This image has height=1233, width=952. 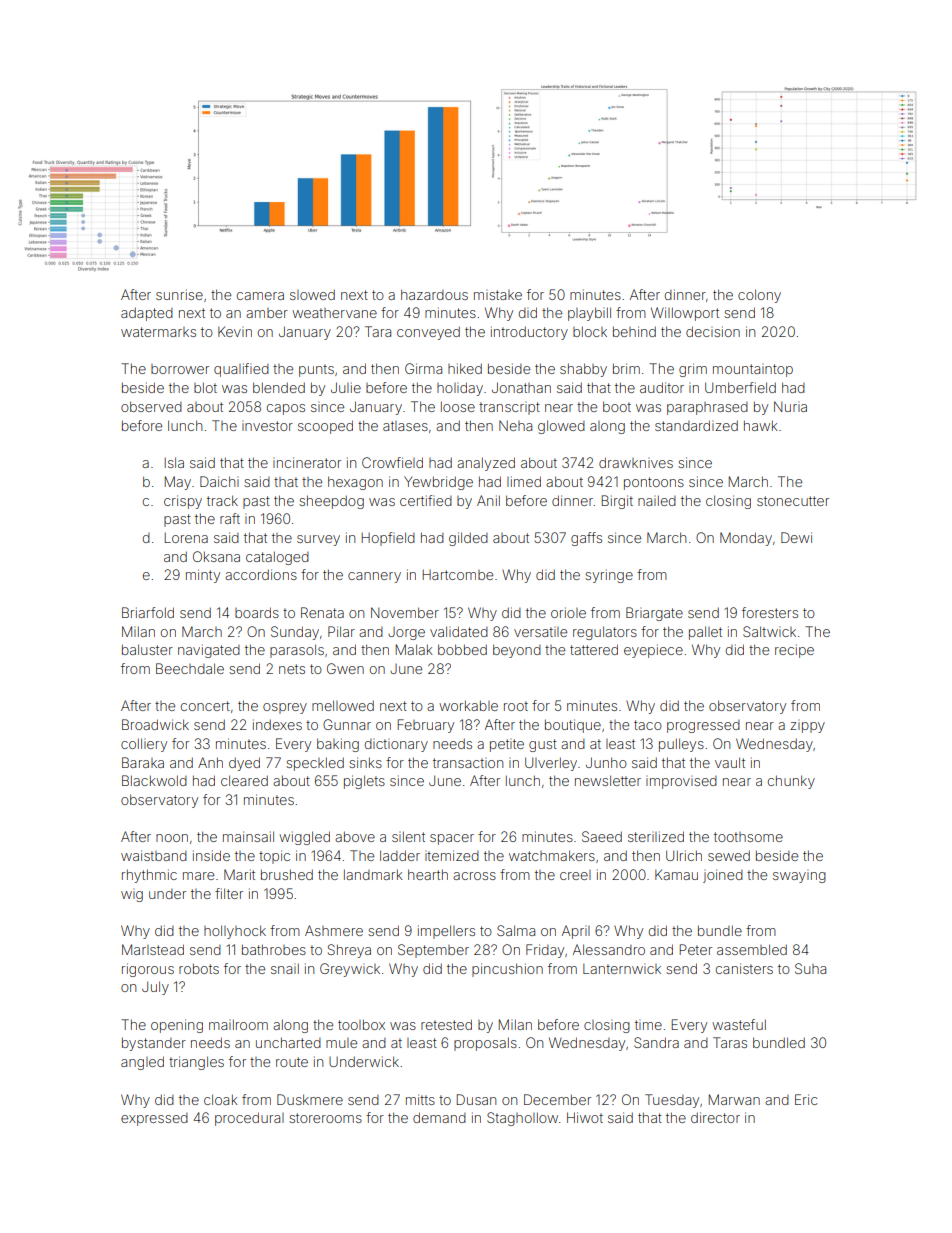 What do you see at coordinates (364, 782) in the image?
I see `piglets` at bounding box center [364, 782].
